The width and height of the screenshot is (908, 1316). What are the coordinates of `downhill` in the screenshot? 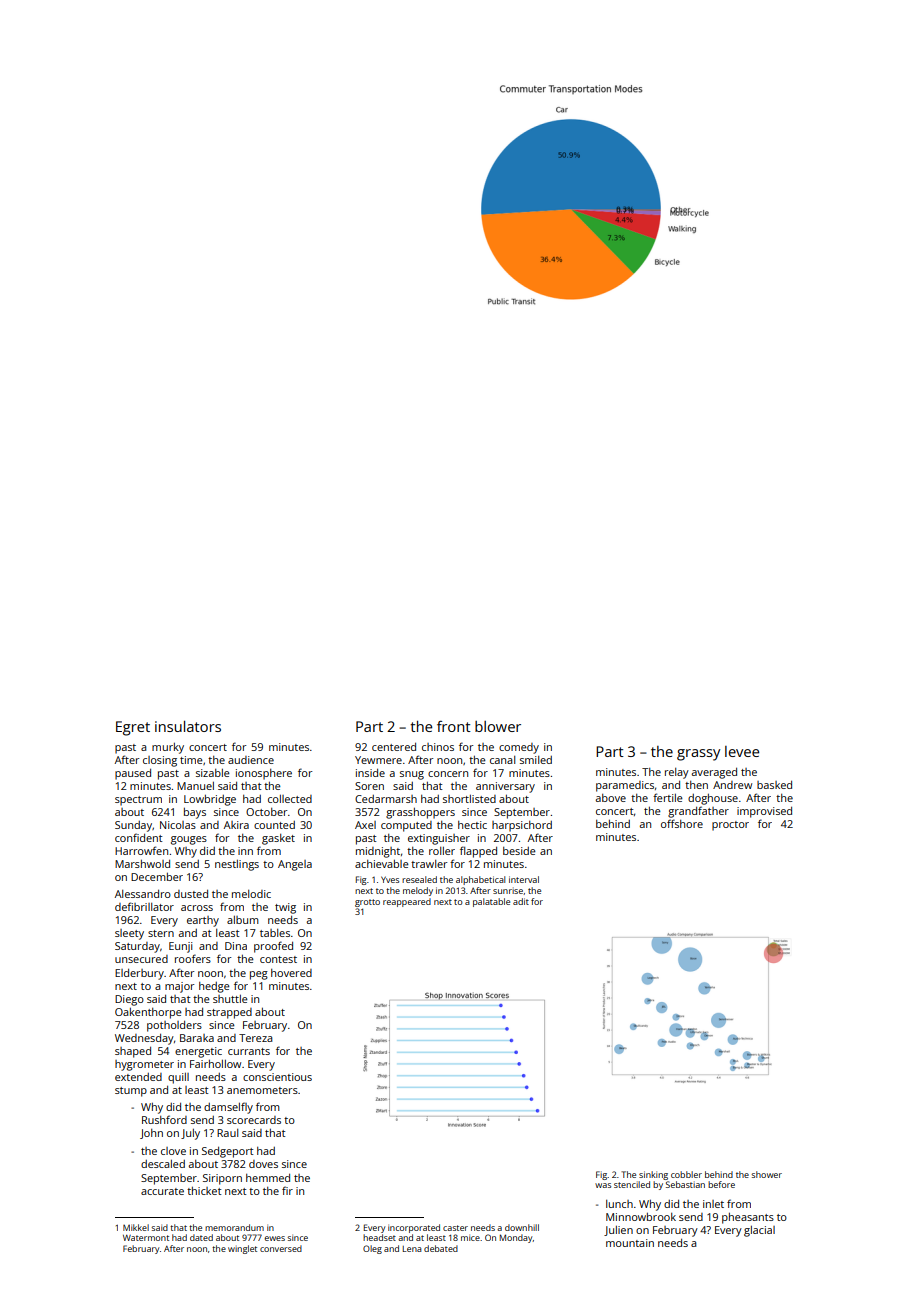 It's located at (522, 1227).
